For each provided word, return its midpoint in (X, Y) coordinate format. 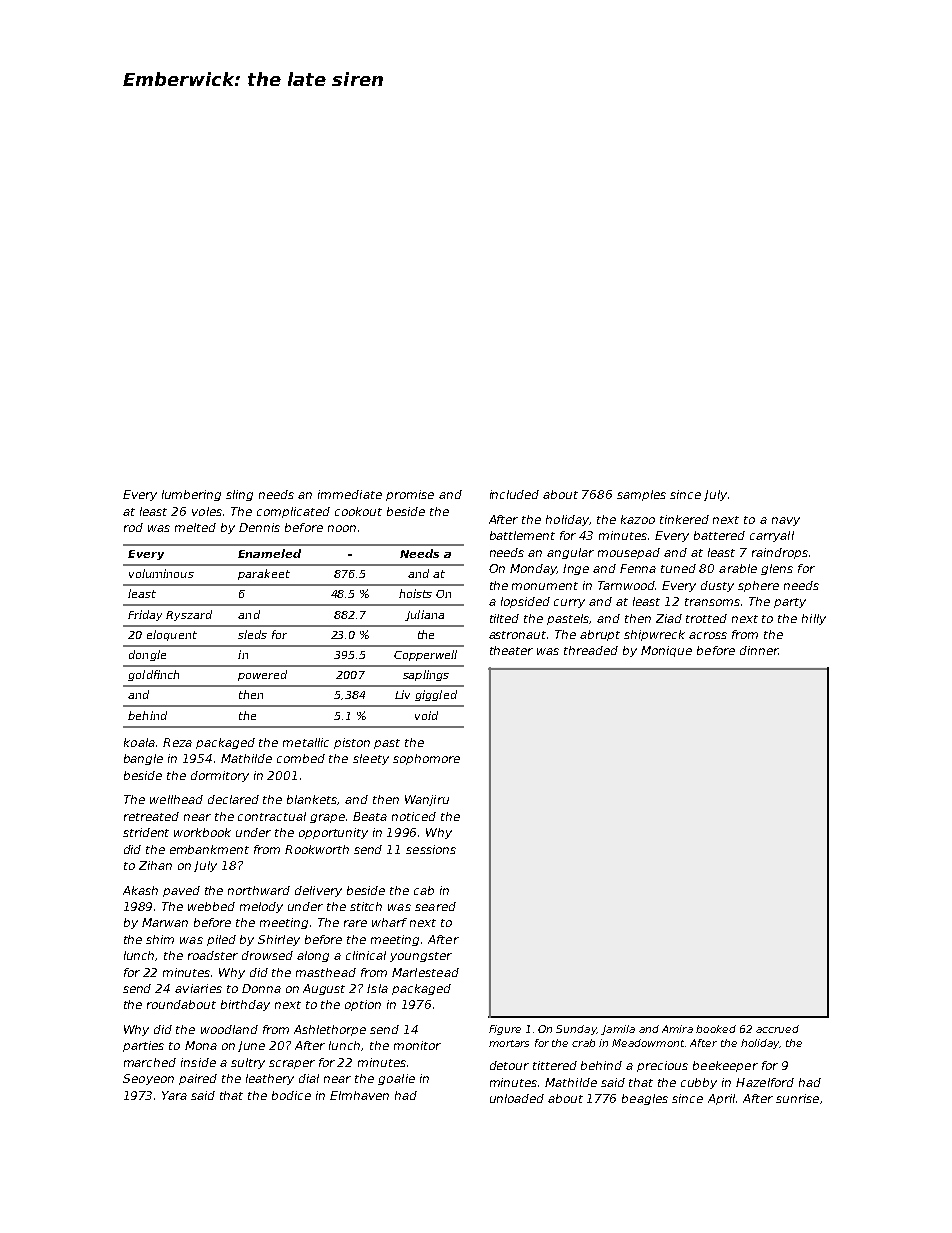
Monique (666, 651)
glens (777, 569)
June (251, 1046)
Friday (145, 615)
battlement (522, 535)
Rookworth (317, 849)
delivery (318, 891)
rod (133, 527)
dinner (759, 650)
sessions (431, 849)
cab (424, 890)
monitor (417, 1045)
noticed (414, 816)
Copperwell (425, 655)
